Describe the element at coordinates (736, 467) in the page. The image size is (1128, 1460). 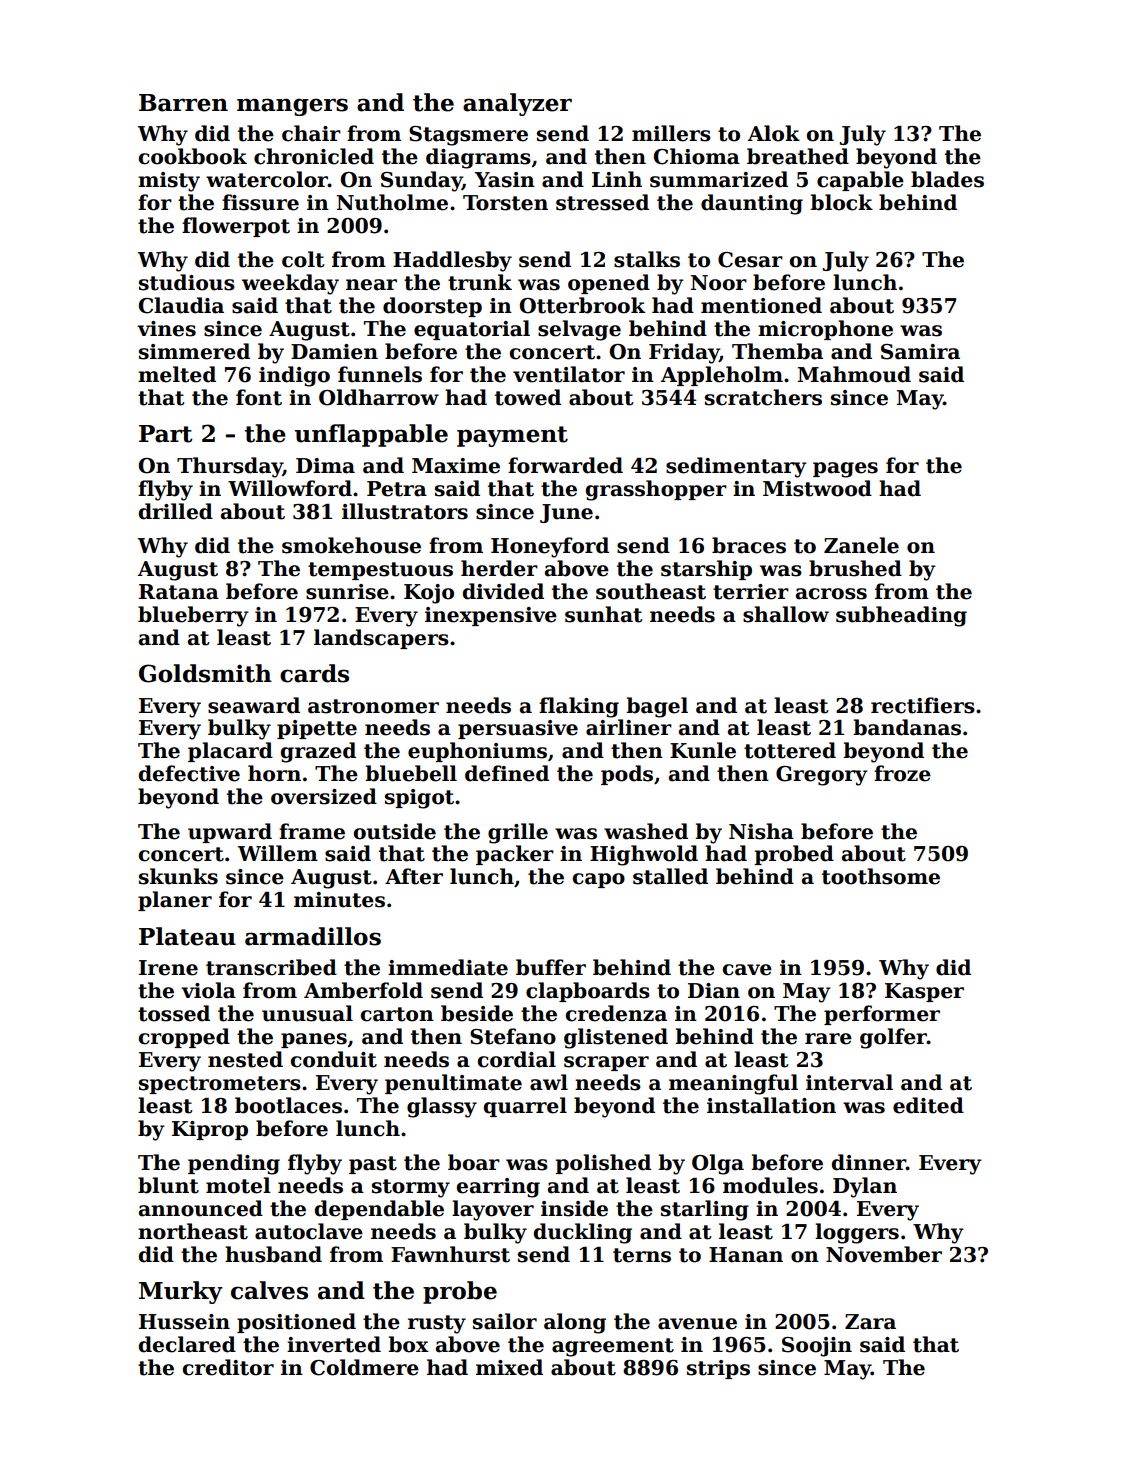
I see `sedimentary` at that location.
